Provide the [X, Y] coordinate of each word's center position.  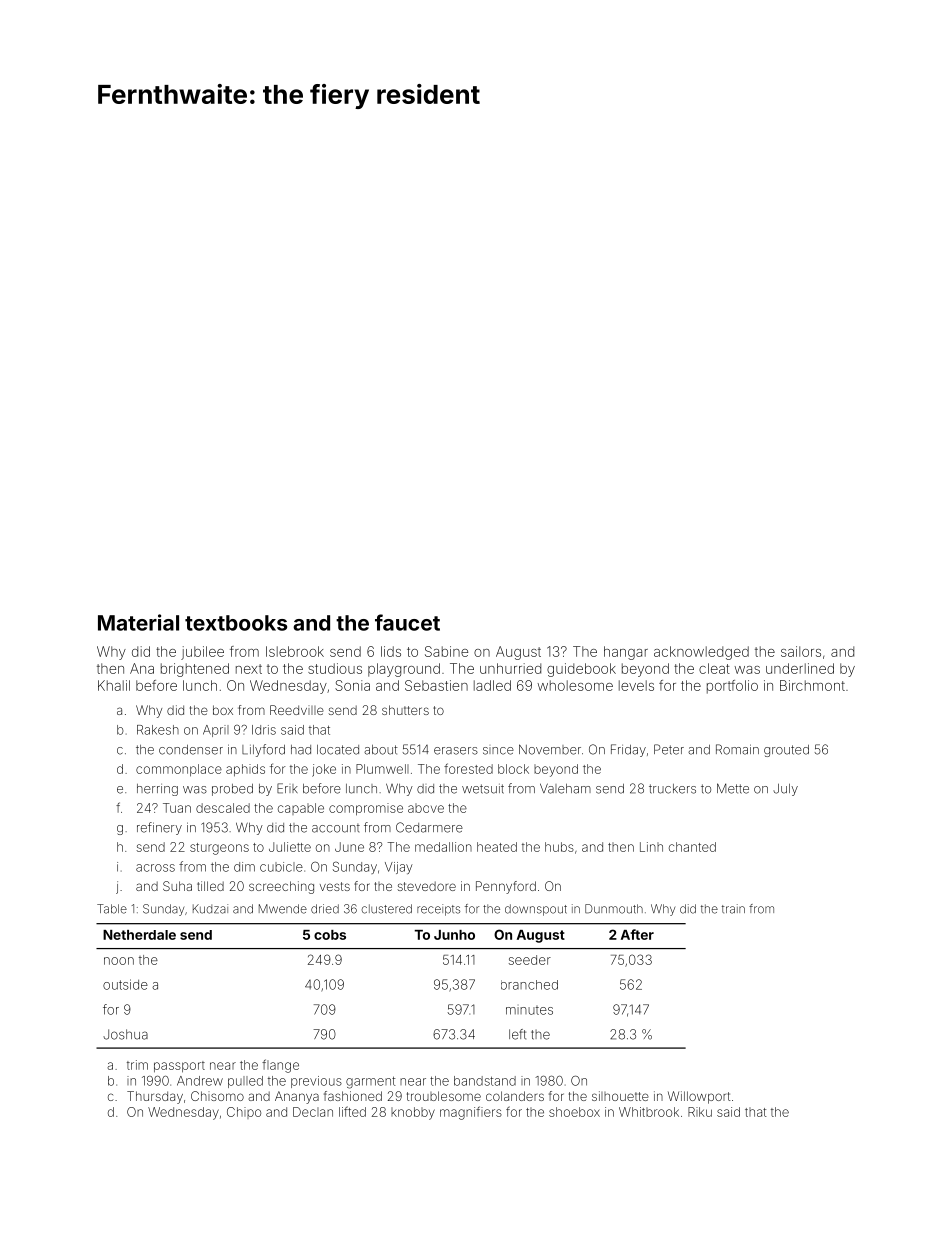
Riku [700, 1112]
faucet [407, 622]
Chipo [244, 1113]
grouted [786, 751]
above [426, 808]
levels [636, 685]
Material [138, 622]
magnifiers [471, 1113]
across [155, 868]
